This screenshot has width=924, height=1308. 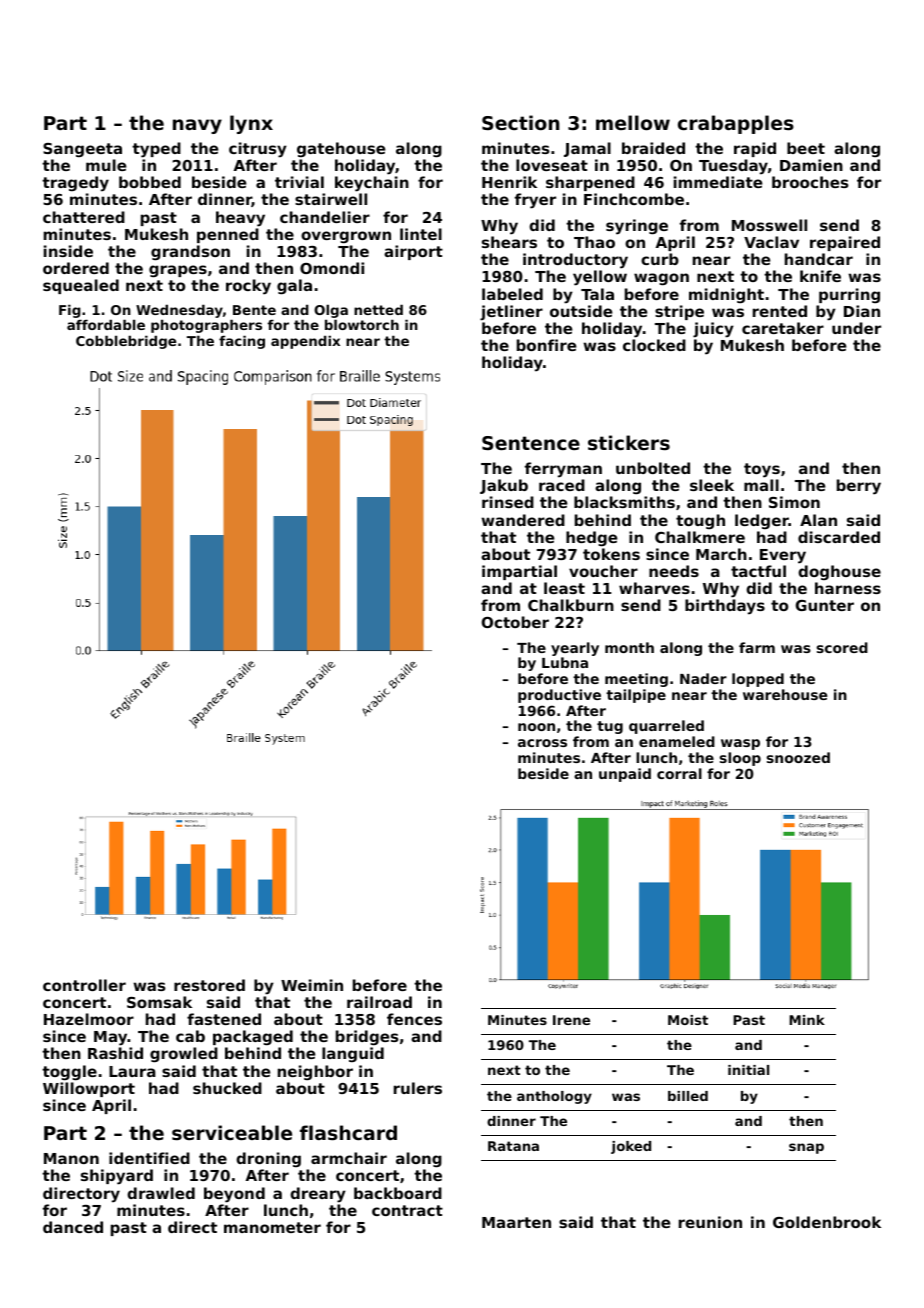 What do you see at coordinates (736, 124) in the screenshot?
I see `crabapples` at bounding box center [736, 124].
